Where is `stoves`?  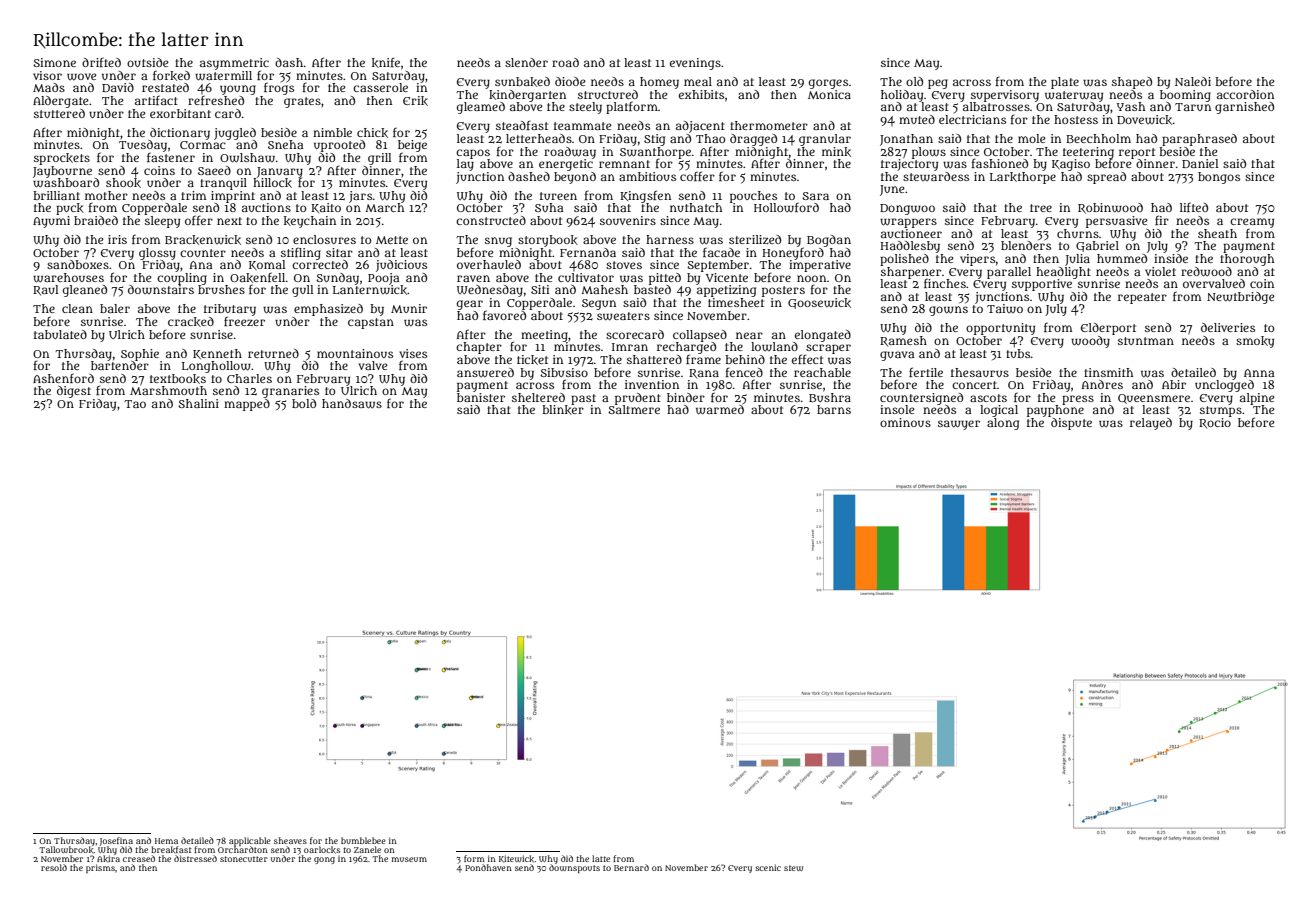
stoves is located at coordinates (624, 265).
